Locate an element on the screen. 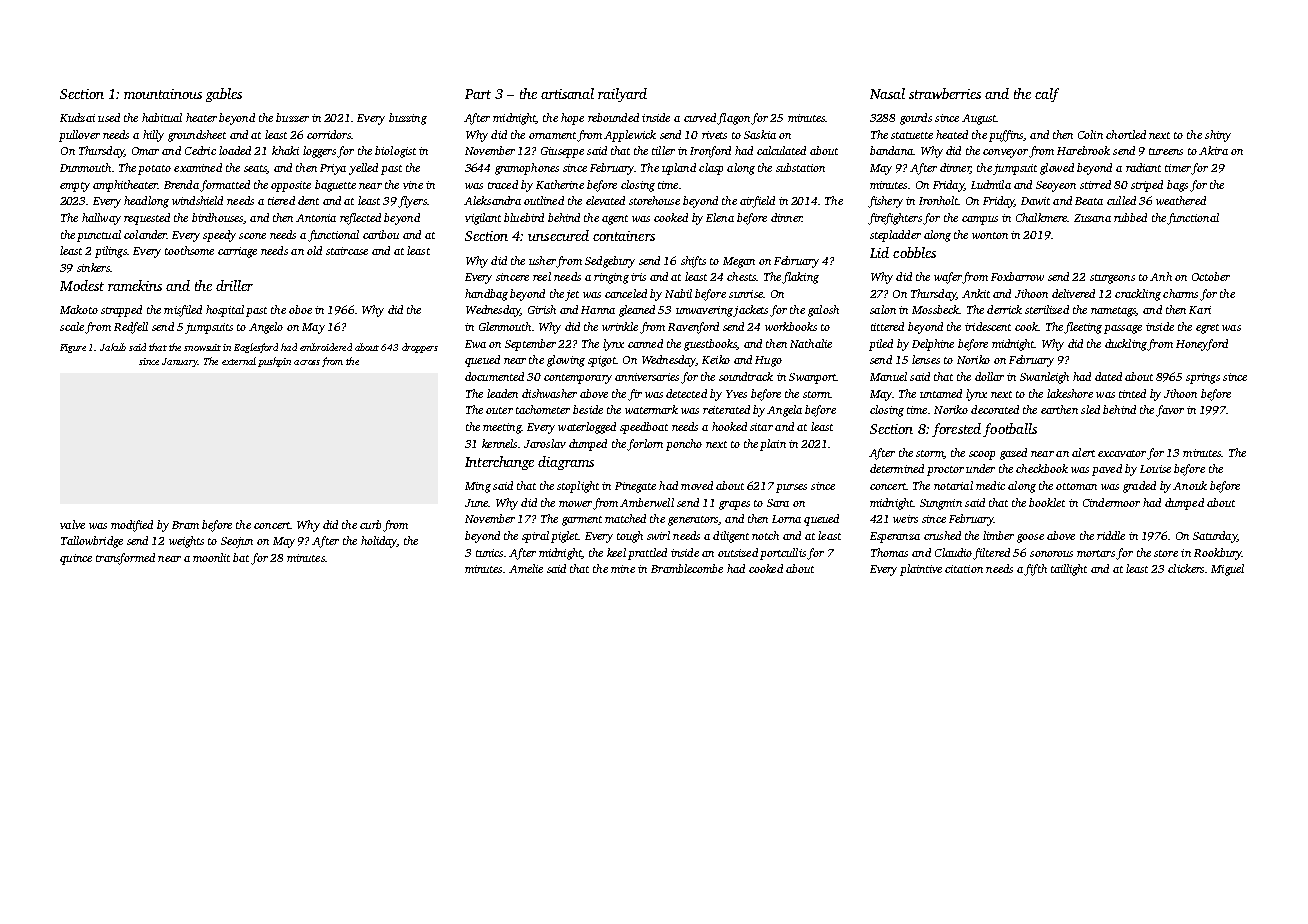 Image resolution: width=1308 pixels, height=924 pixels. Angela is located at coordinates (784, 411).
